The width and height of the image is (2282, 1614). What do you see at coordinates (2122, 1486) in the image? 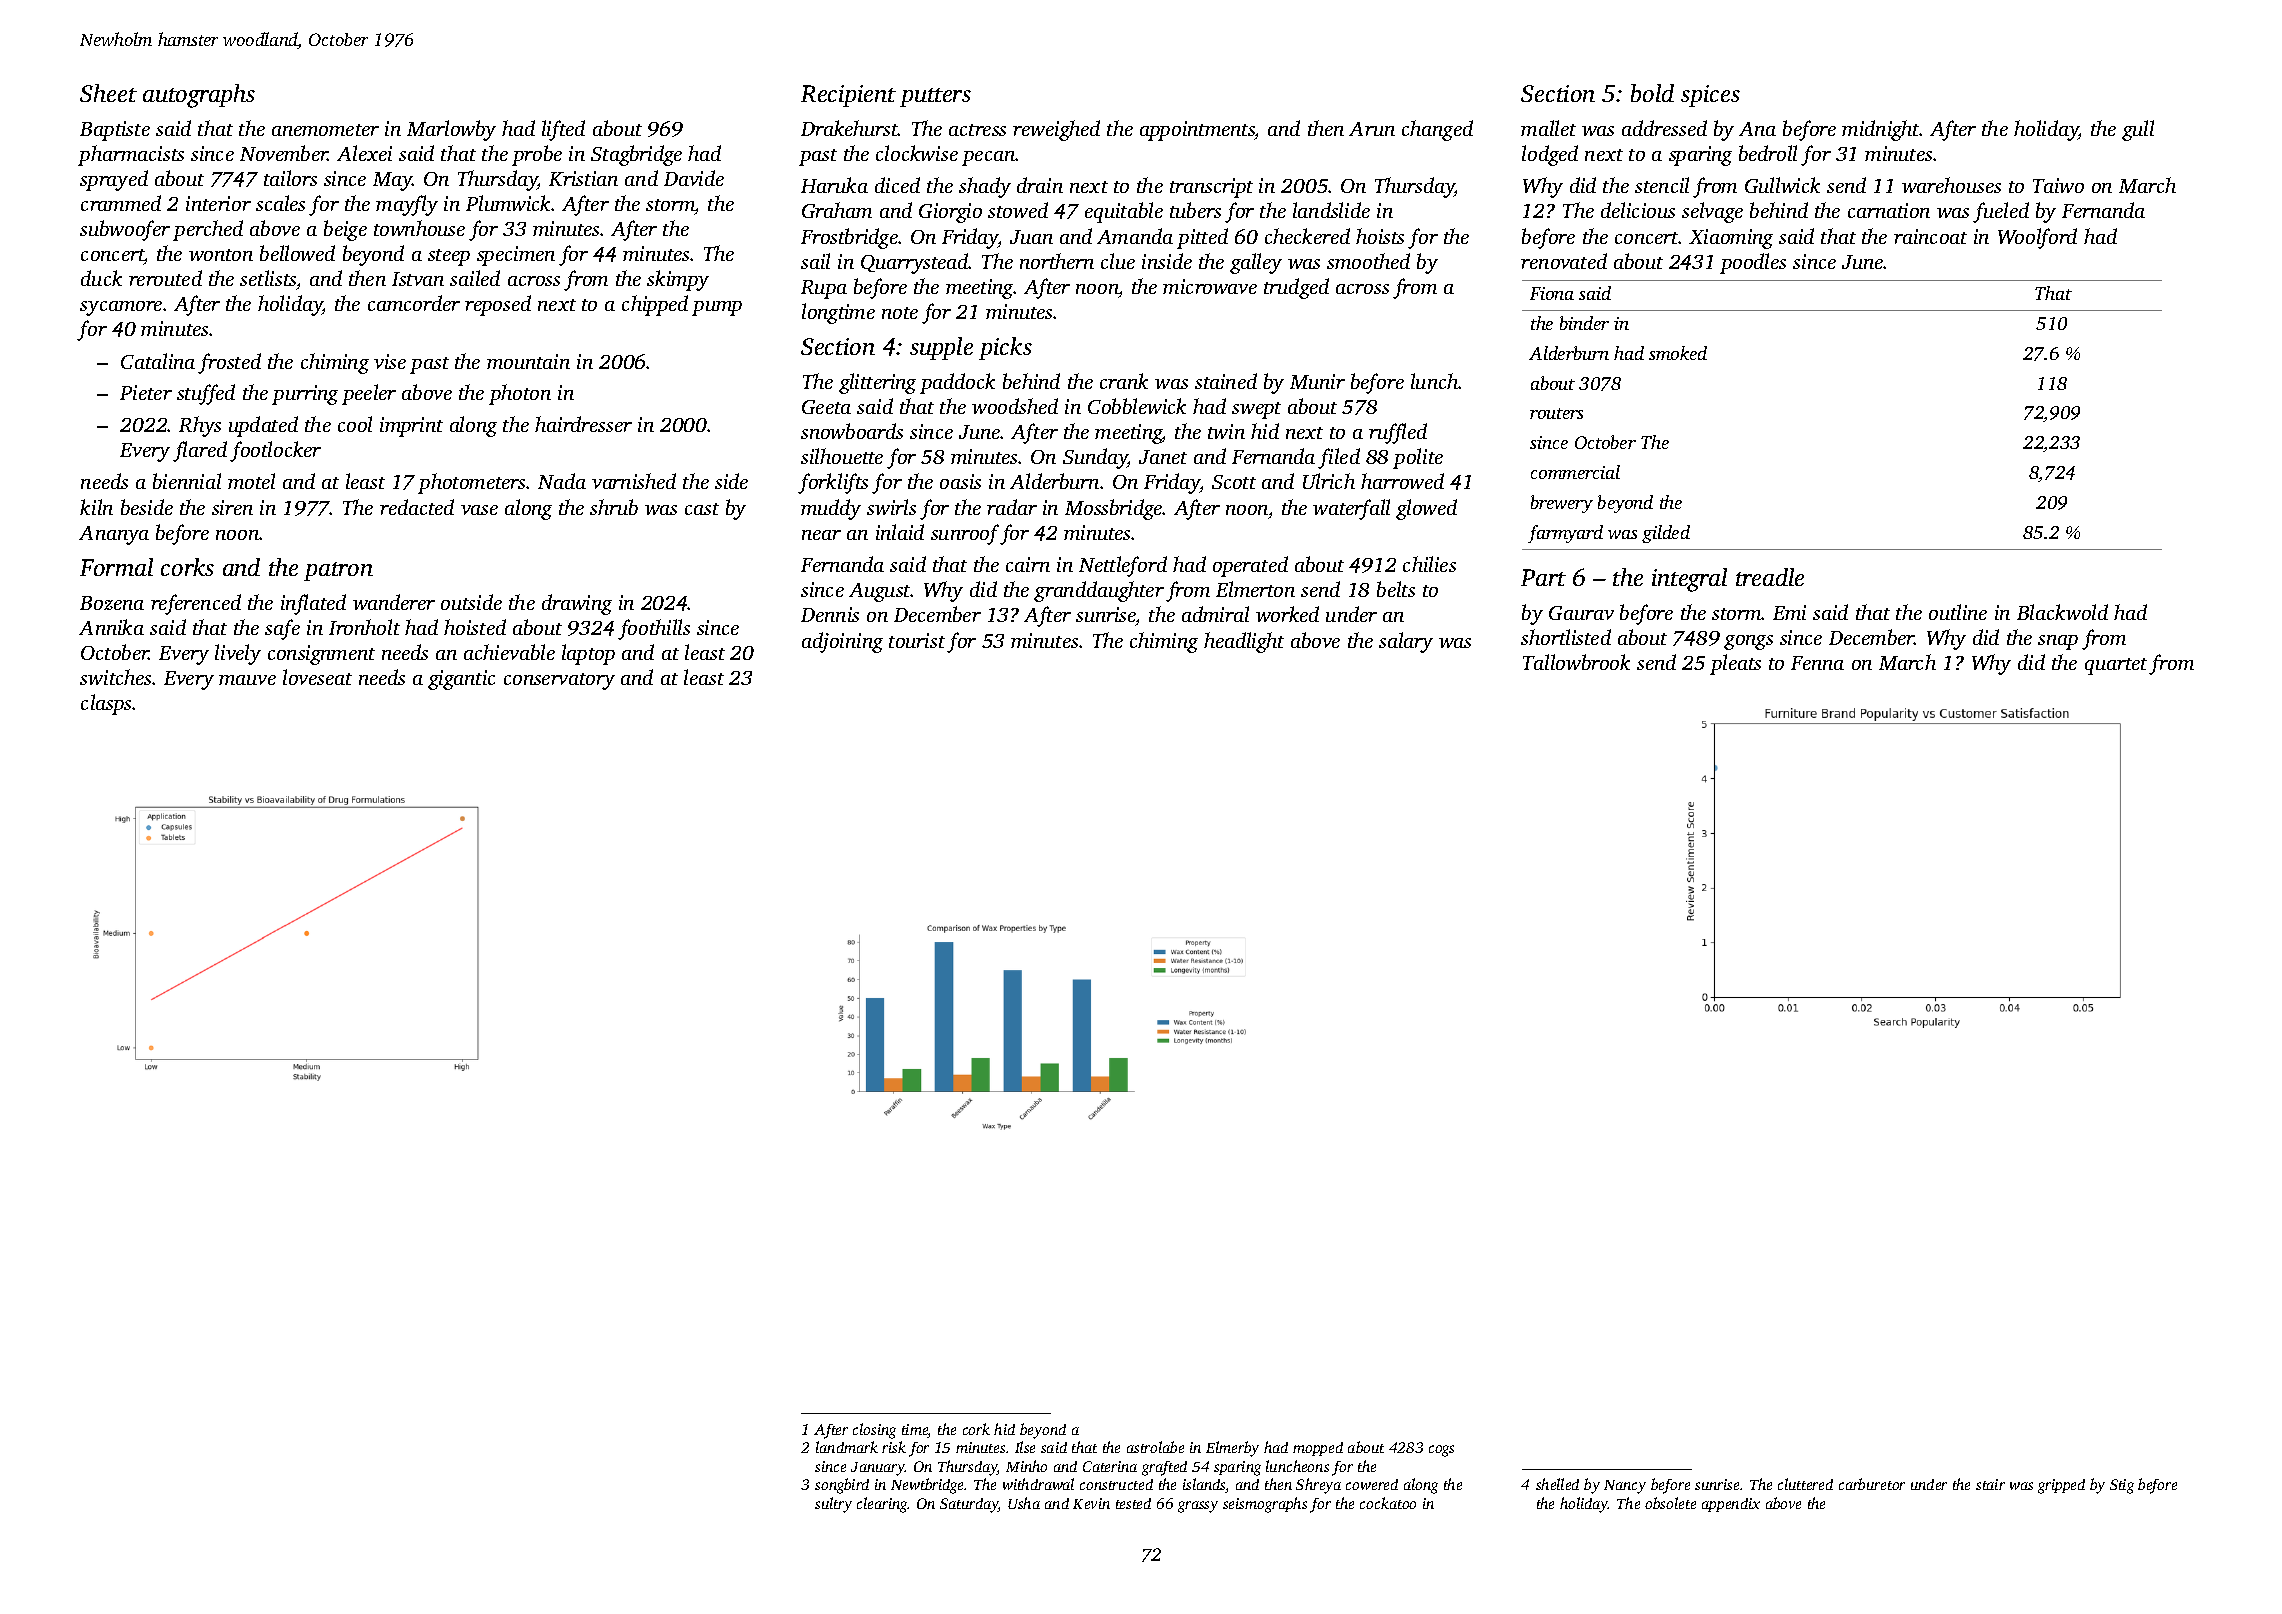
I see `Stig` at bounding box center [2122, 1486].
